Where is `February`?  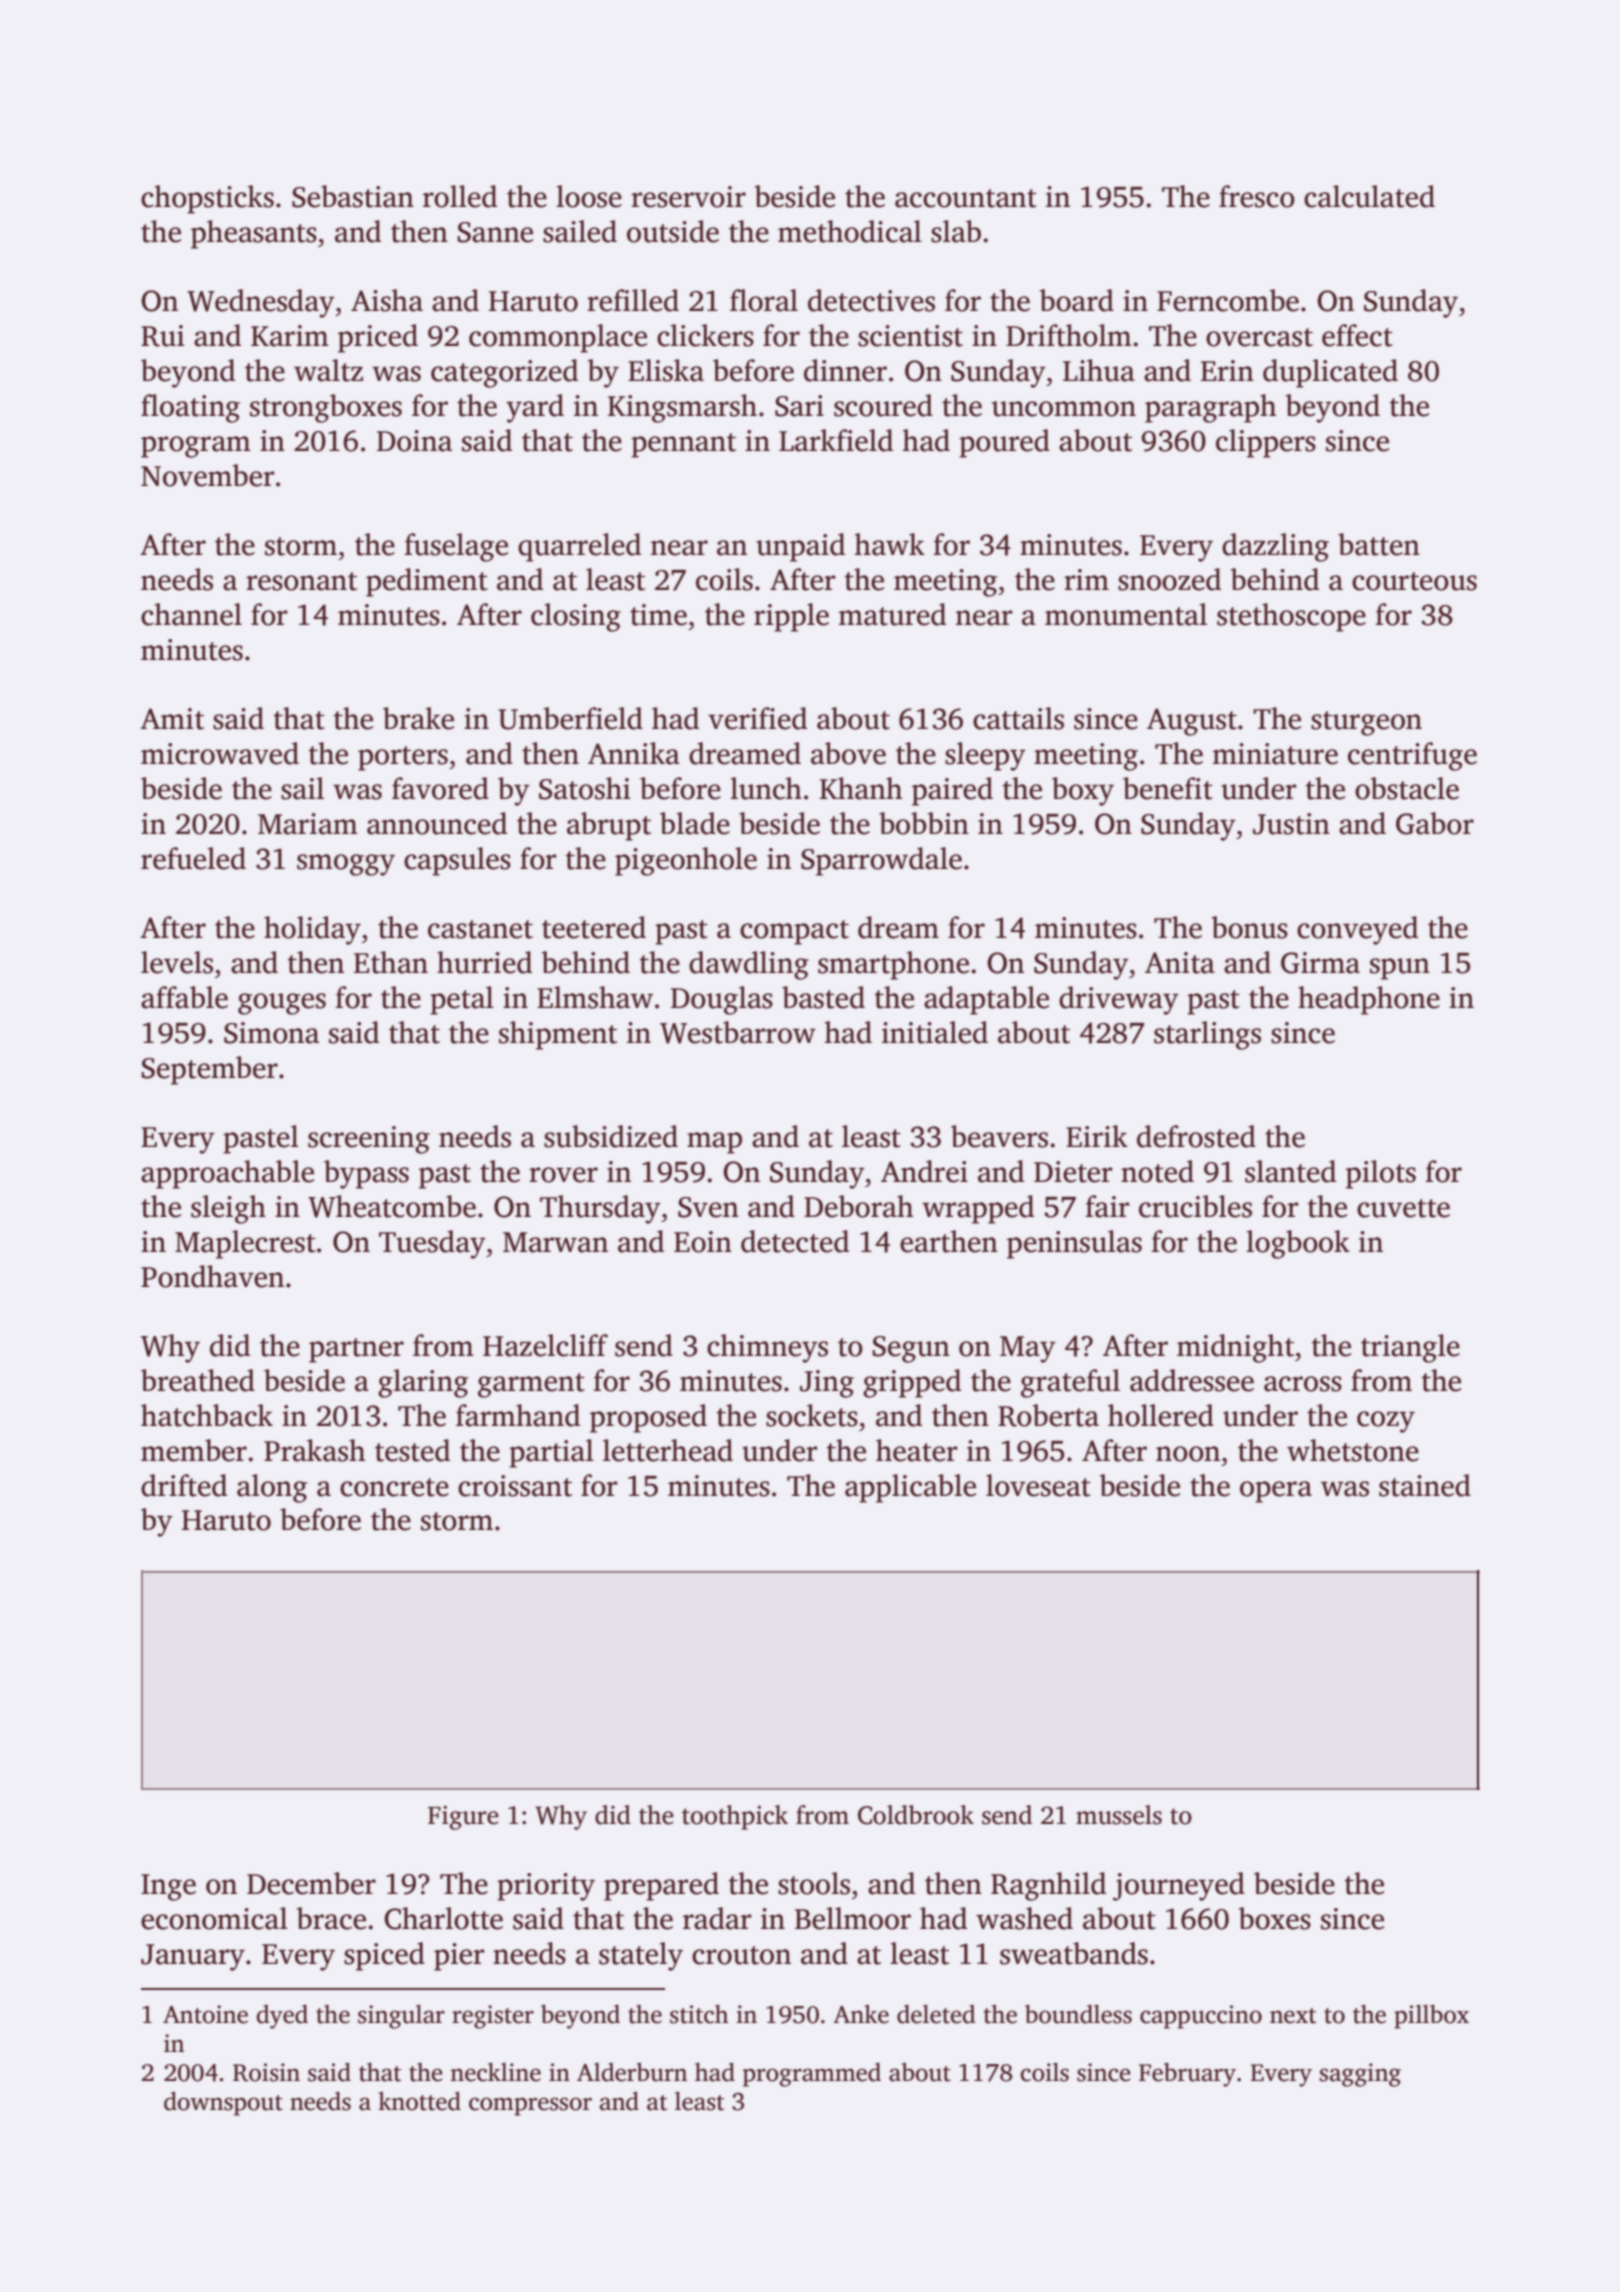 February is located at coordinates (1187, 2075).
